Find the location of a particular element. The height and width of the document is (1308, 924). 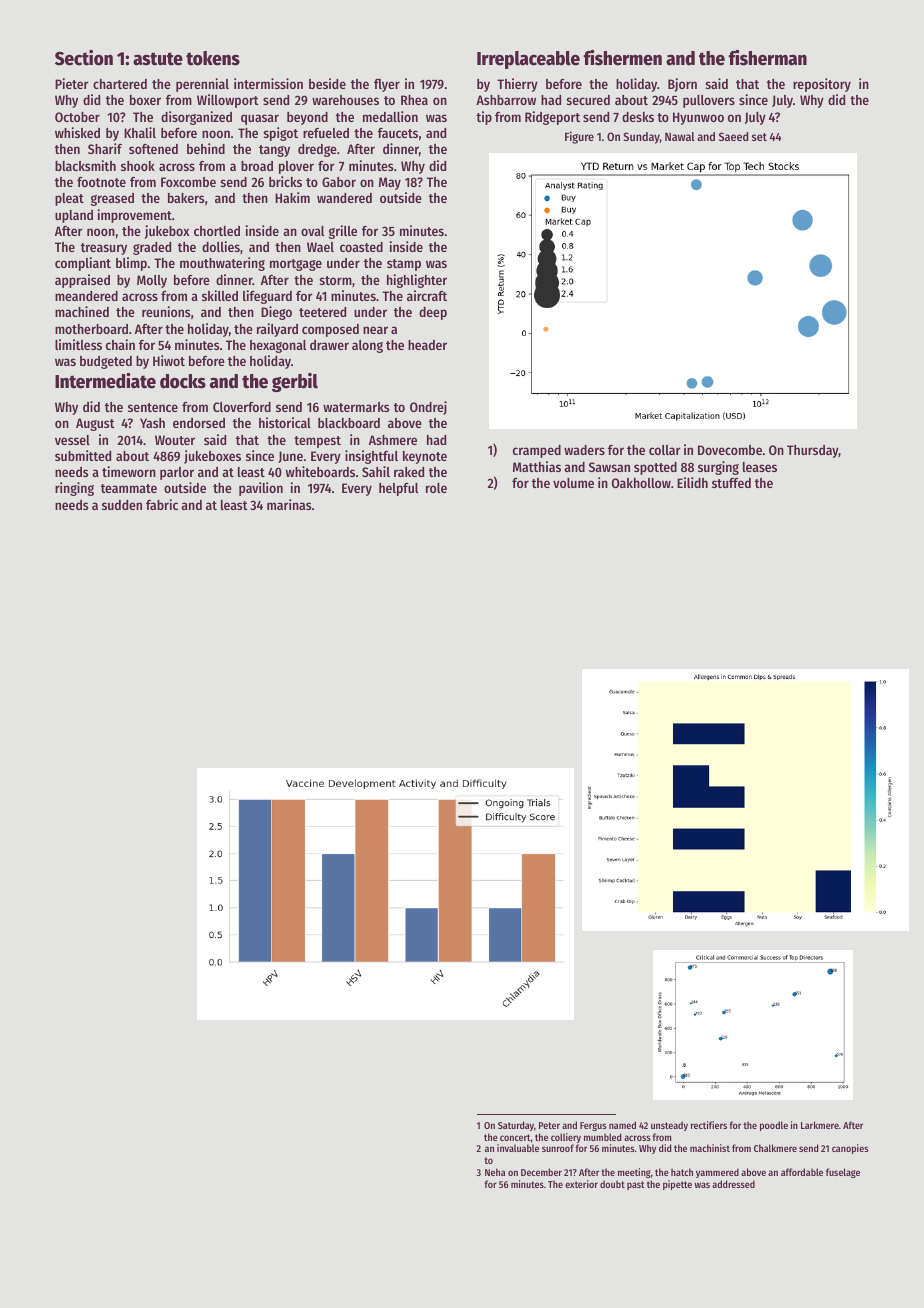

fisherman is located at coordinates (768, 58).
